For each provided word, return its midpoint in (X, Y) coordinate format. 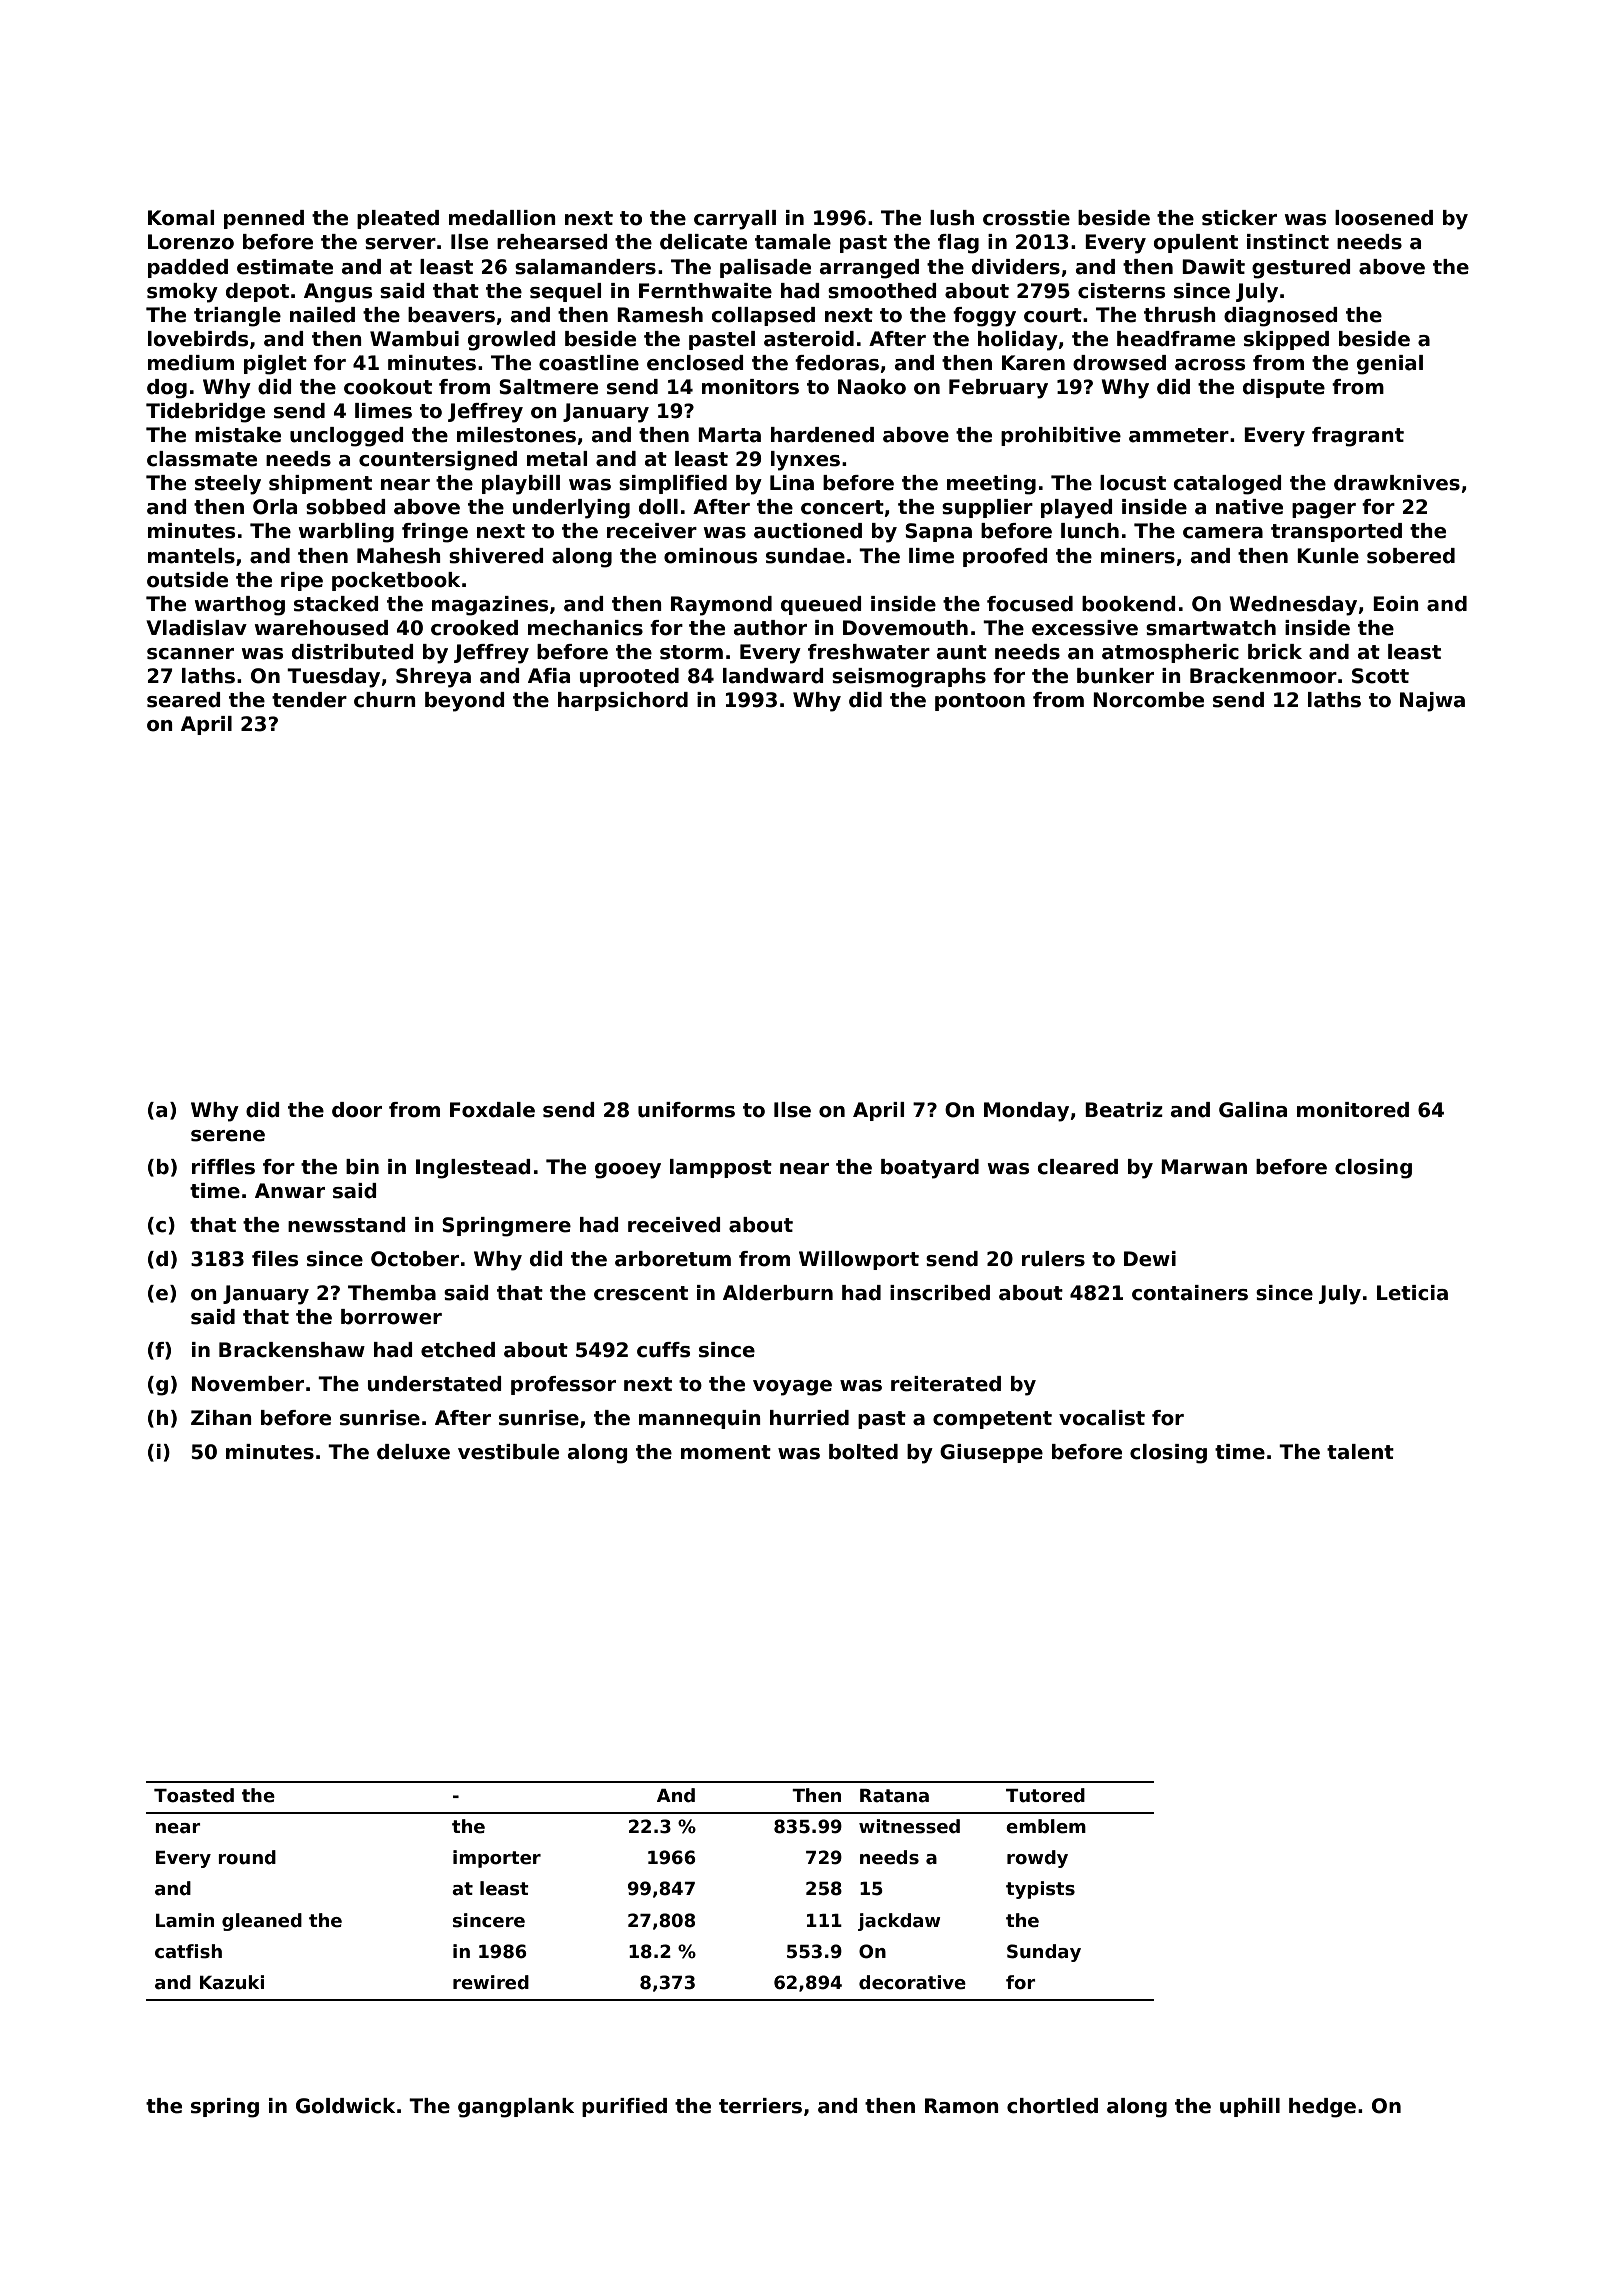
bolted (863, 1452)
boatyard (930, 1169)
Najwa (1432, 702)
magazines (490, 606)
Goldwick (345, 2106)
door (357, 1110)
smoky (182, 293)
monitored (1353, 1110)
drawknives (1397, 483)
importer (497, 1859)
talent (1360, 1452)
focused (1030, 604)
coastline (589, 363)
